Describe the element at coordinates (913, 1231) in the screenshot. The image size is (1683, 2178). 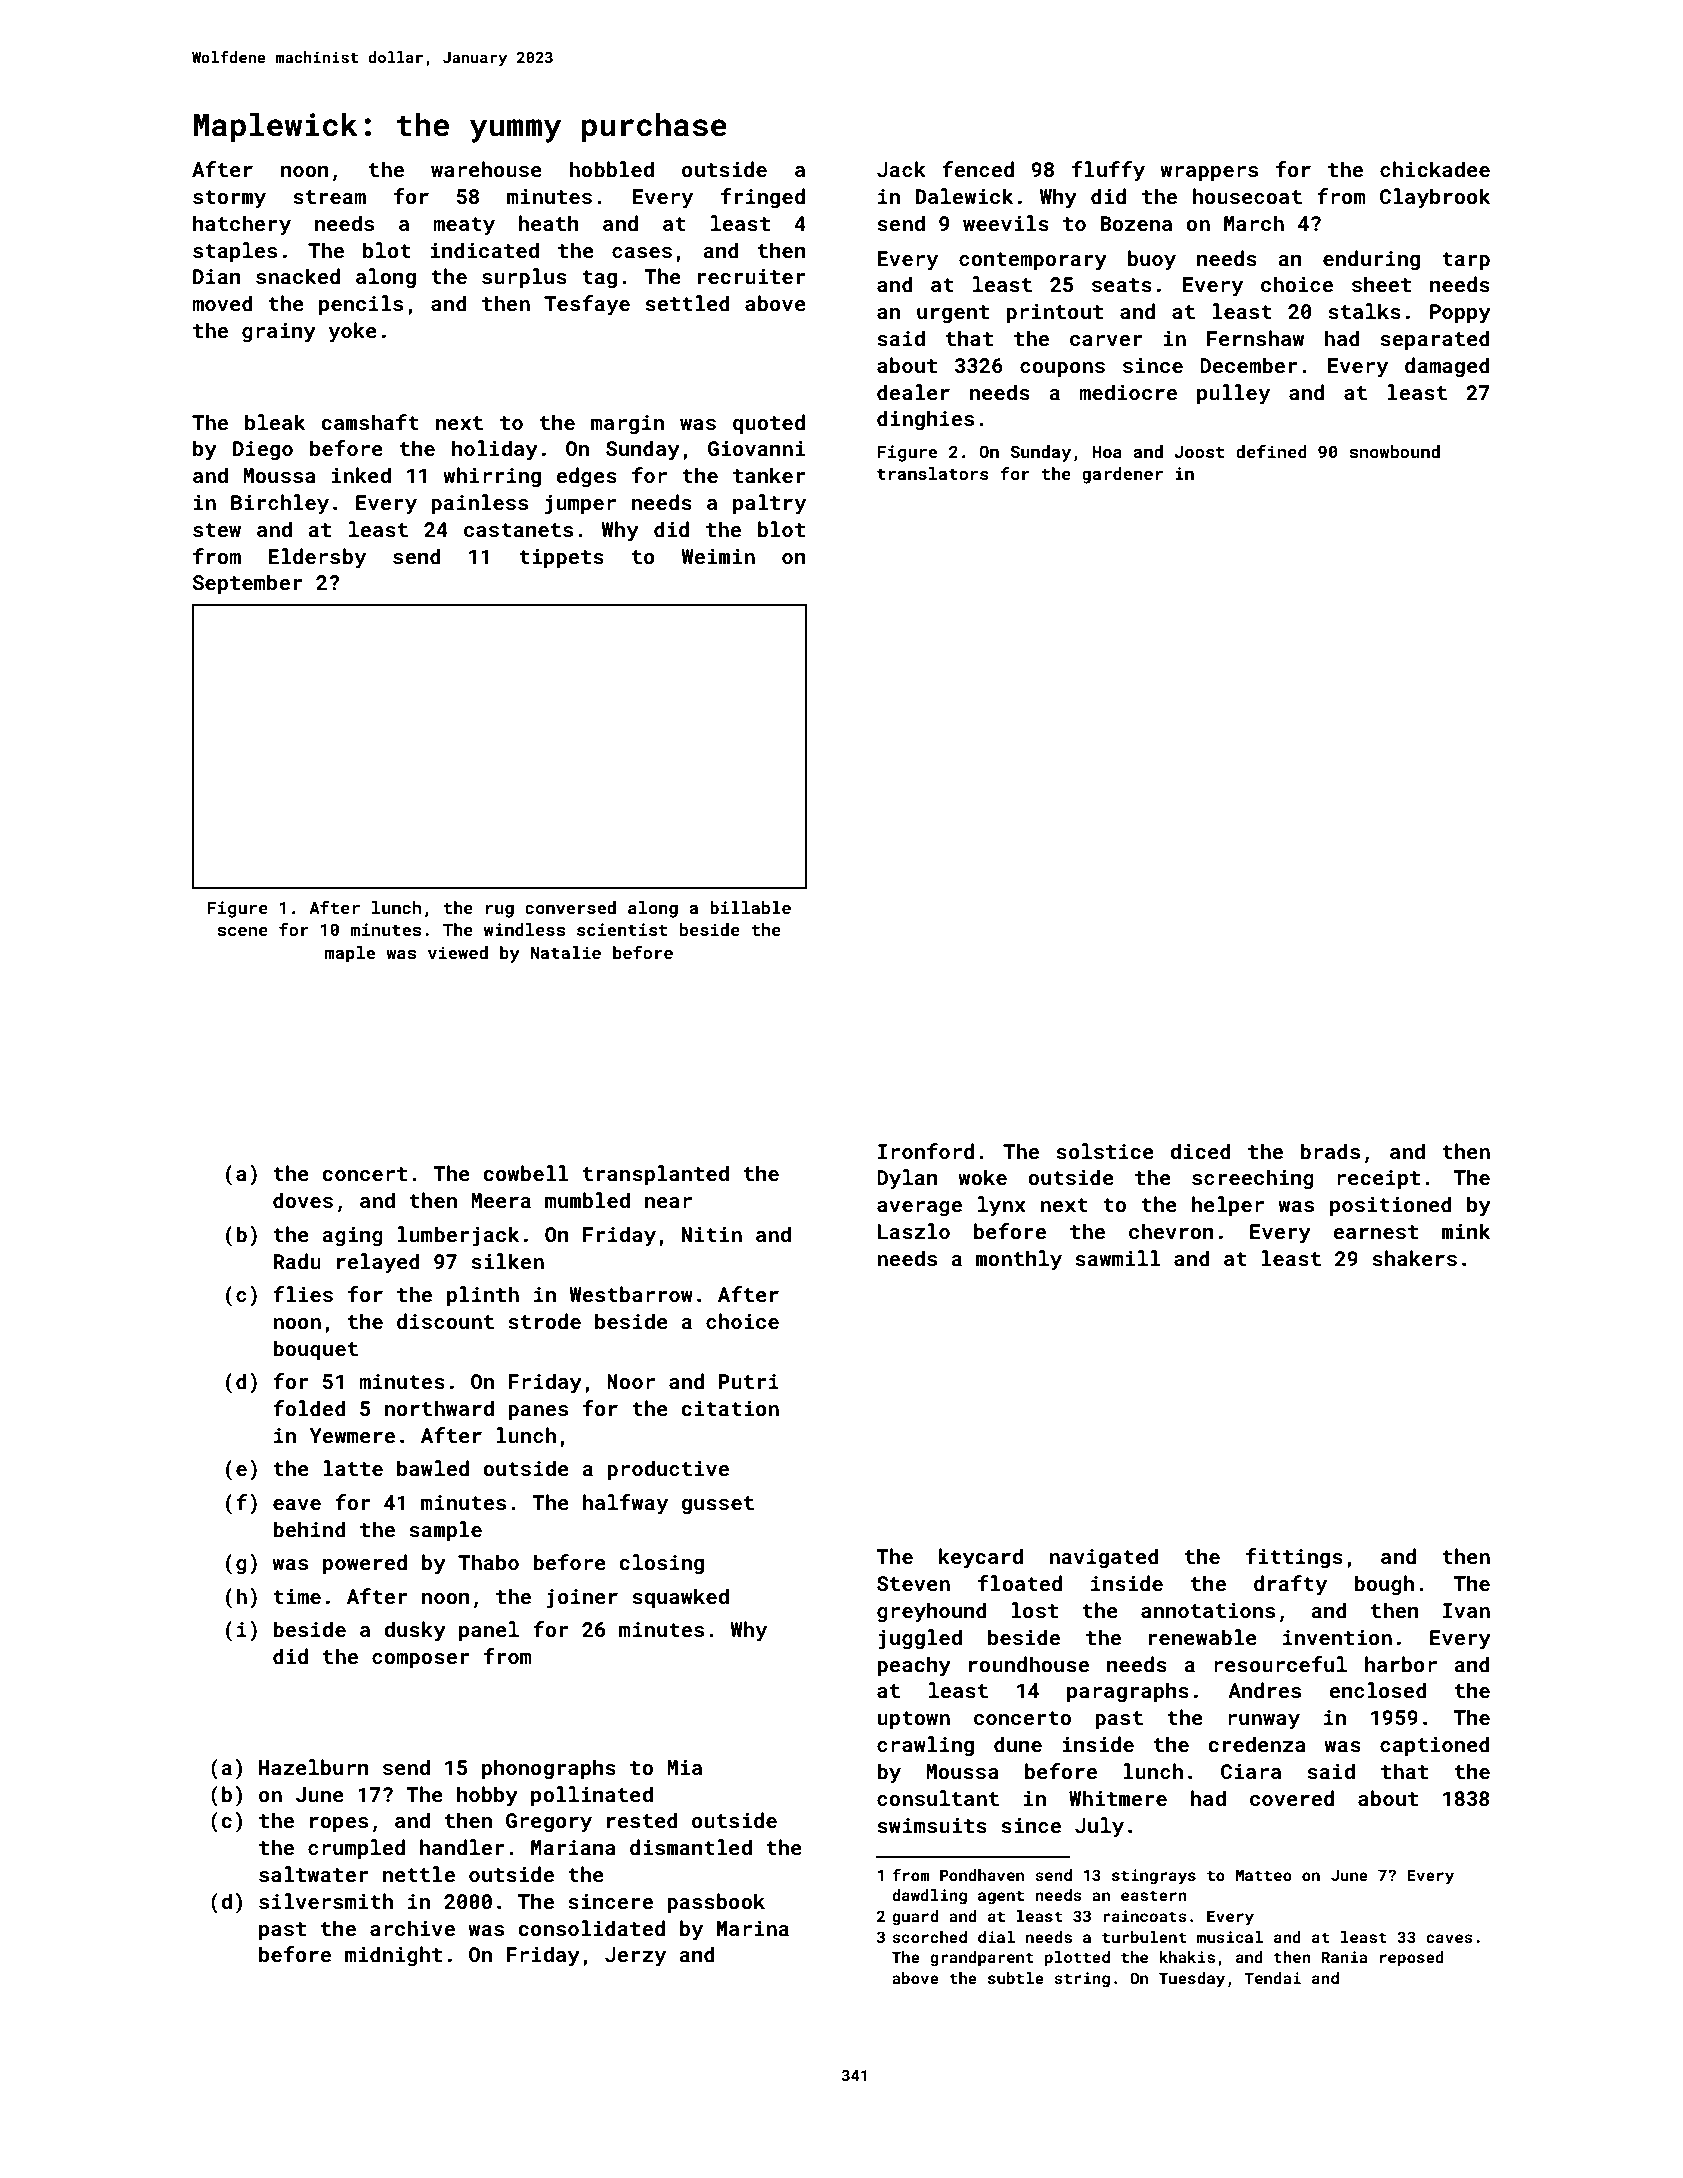
I see `Laszlo` at that location.
